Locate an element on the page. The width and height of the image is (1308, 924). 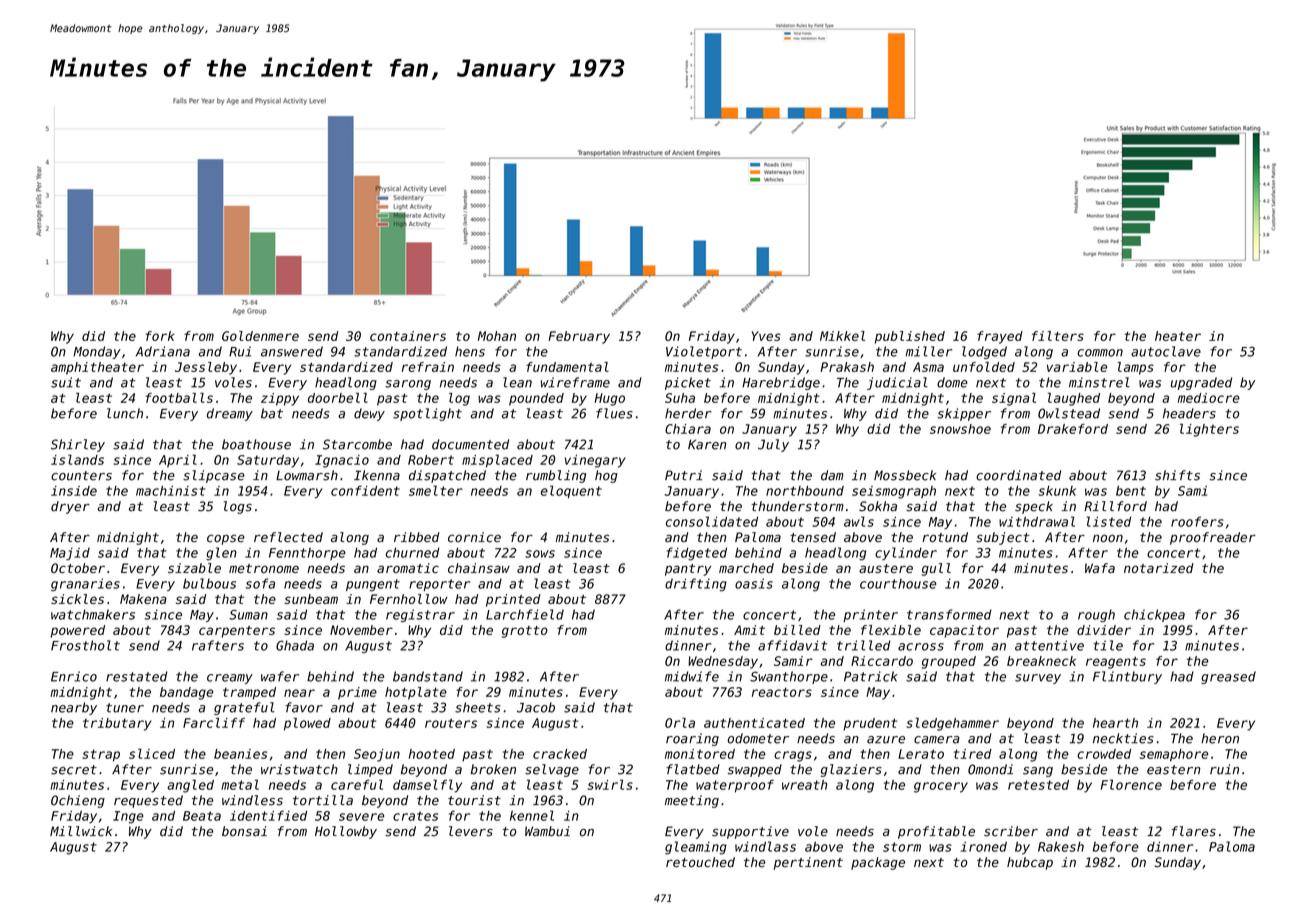
pertinent is located at coordinates (808, 863).
